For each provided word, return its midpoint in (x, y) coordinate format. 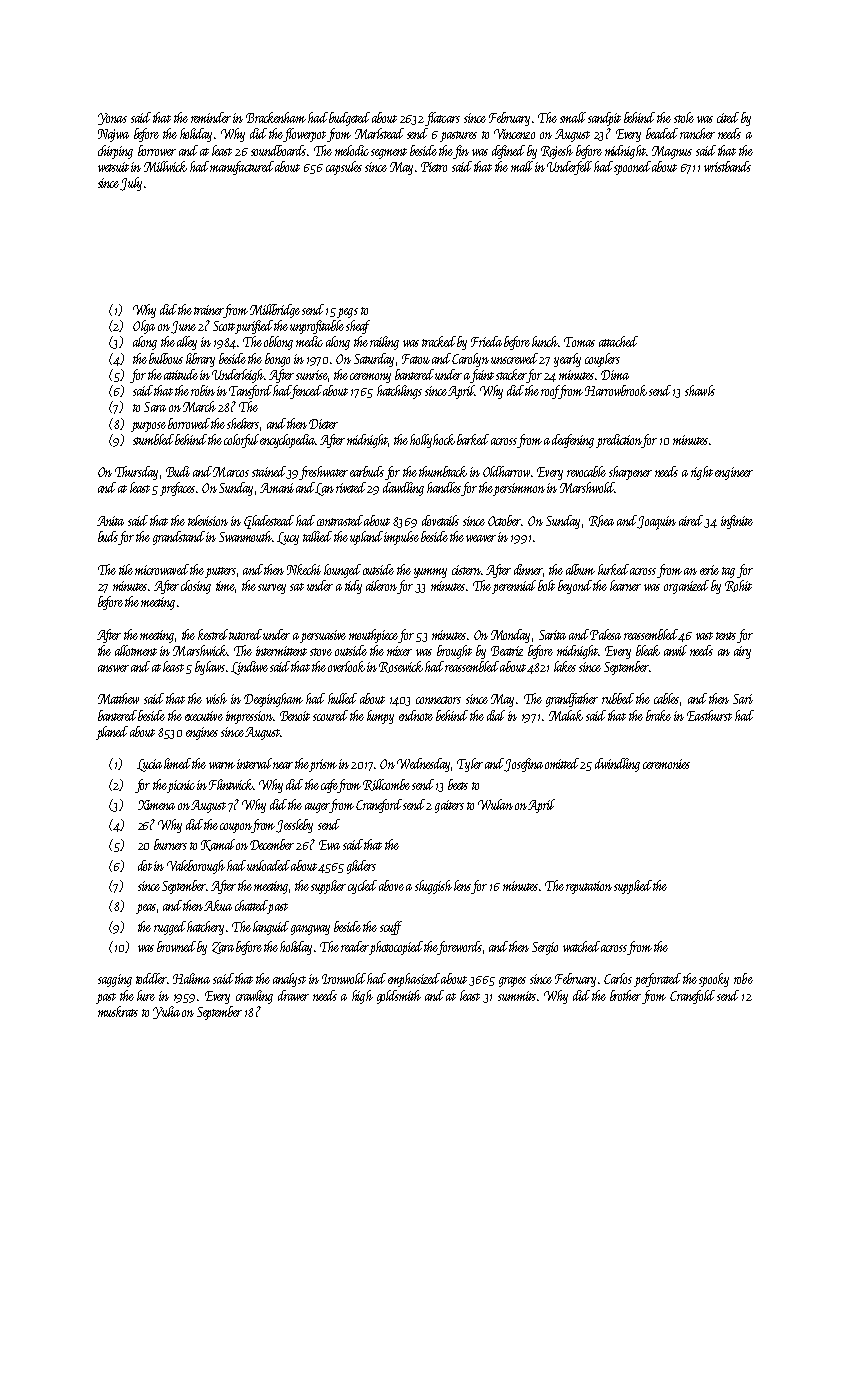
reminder (211, 117)
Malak (566, 715)
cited (728, 117)
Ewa (329, 845)
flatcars (442, 119)
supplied (633, 887)
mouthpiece (373, 636)
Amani (277, 488)
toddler (151, 978)
